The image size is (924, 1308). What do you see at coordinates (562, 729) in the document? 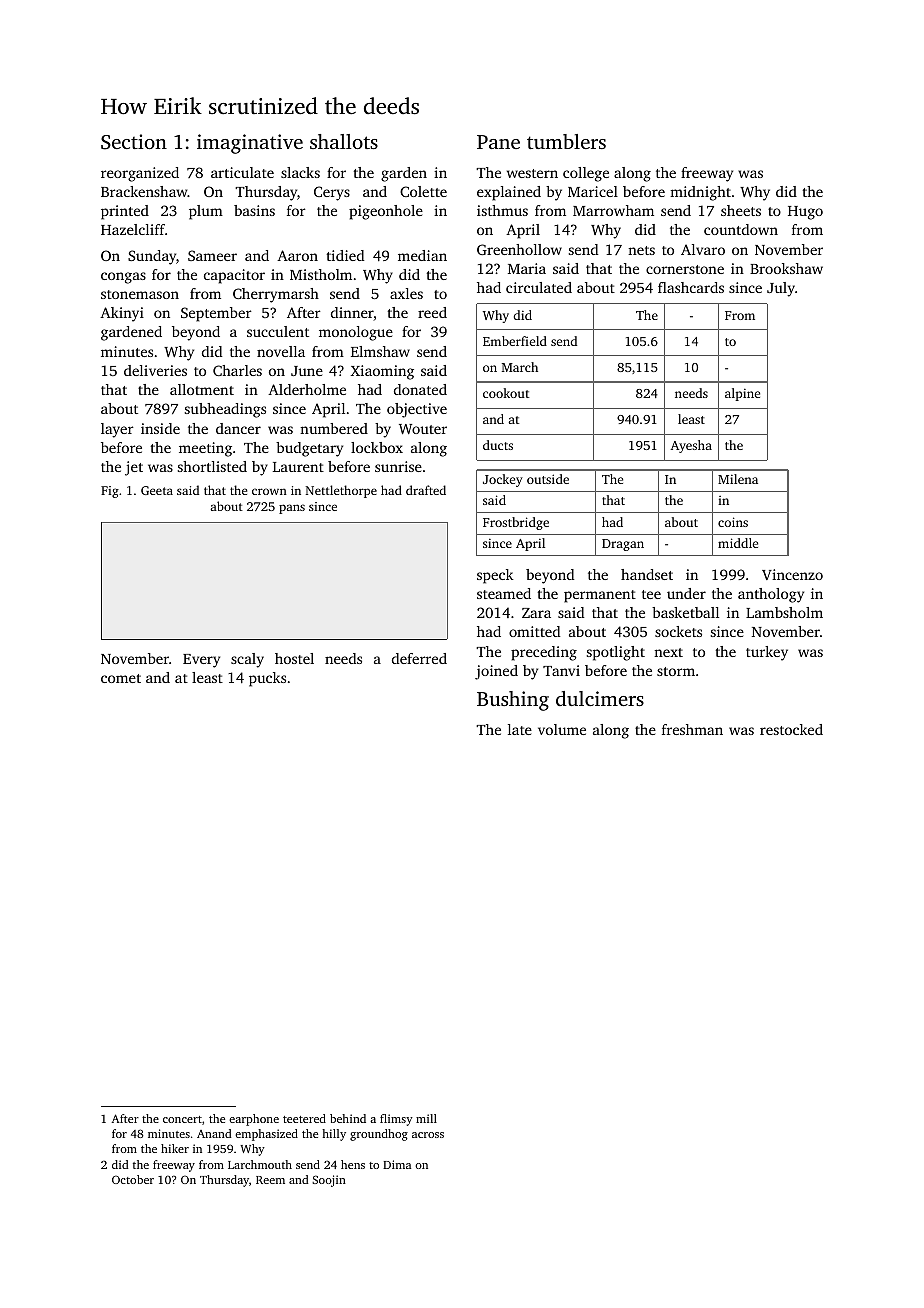
I see `volume` at bounding box center [562, 729].
